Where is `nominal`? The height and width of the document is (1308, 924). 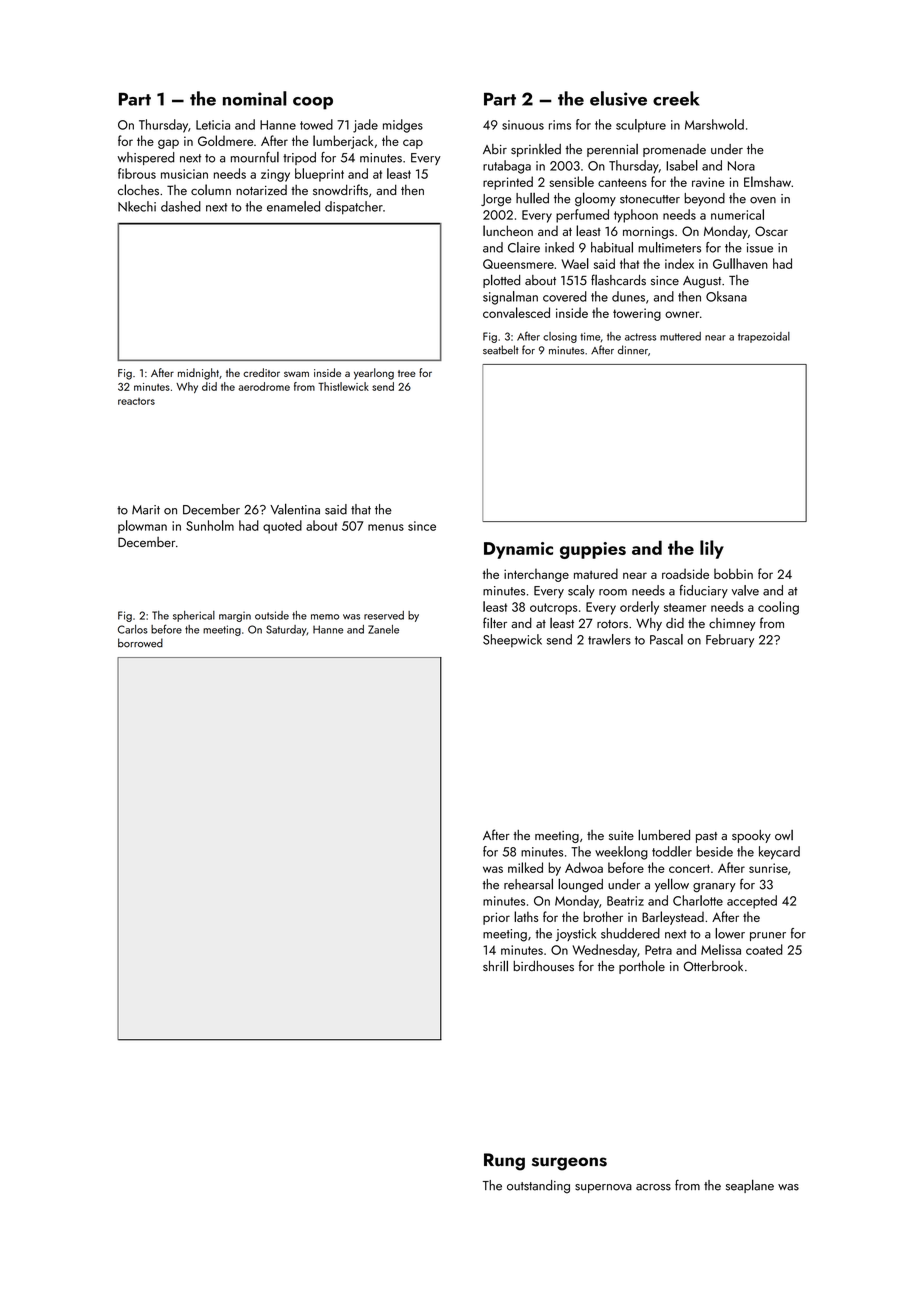 nominal is located at coordinates (255, 98).
